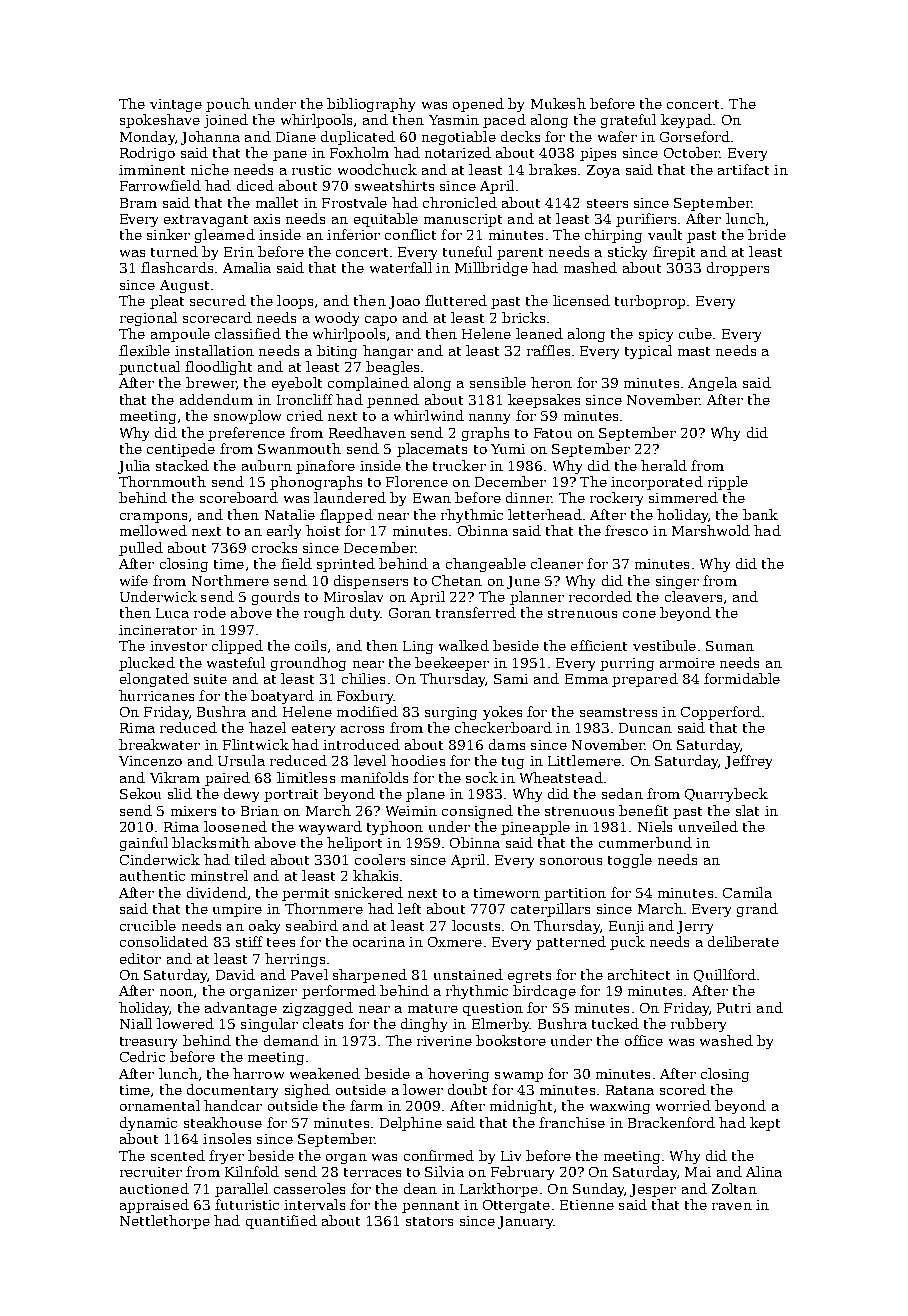 This page has width=908, height=1316. Describe the element at coordinates (371, 582) in the page. I see `dispensers` at that location.
